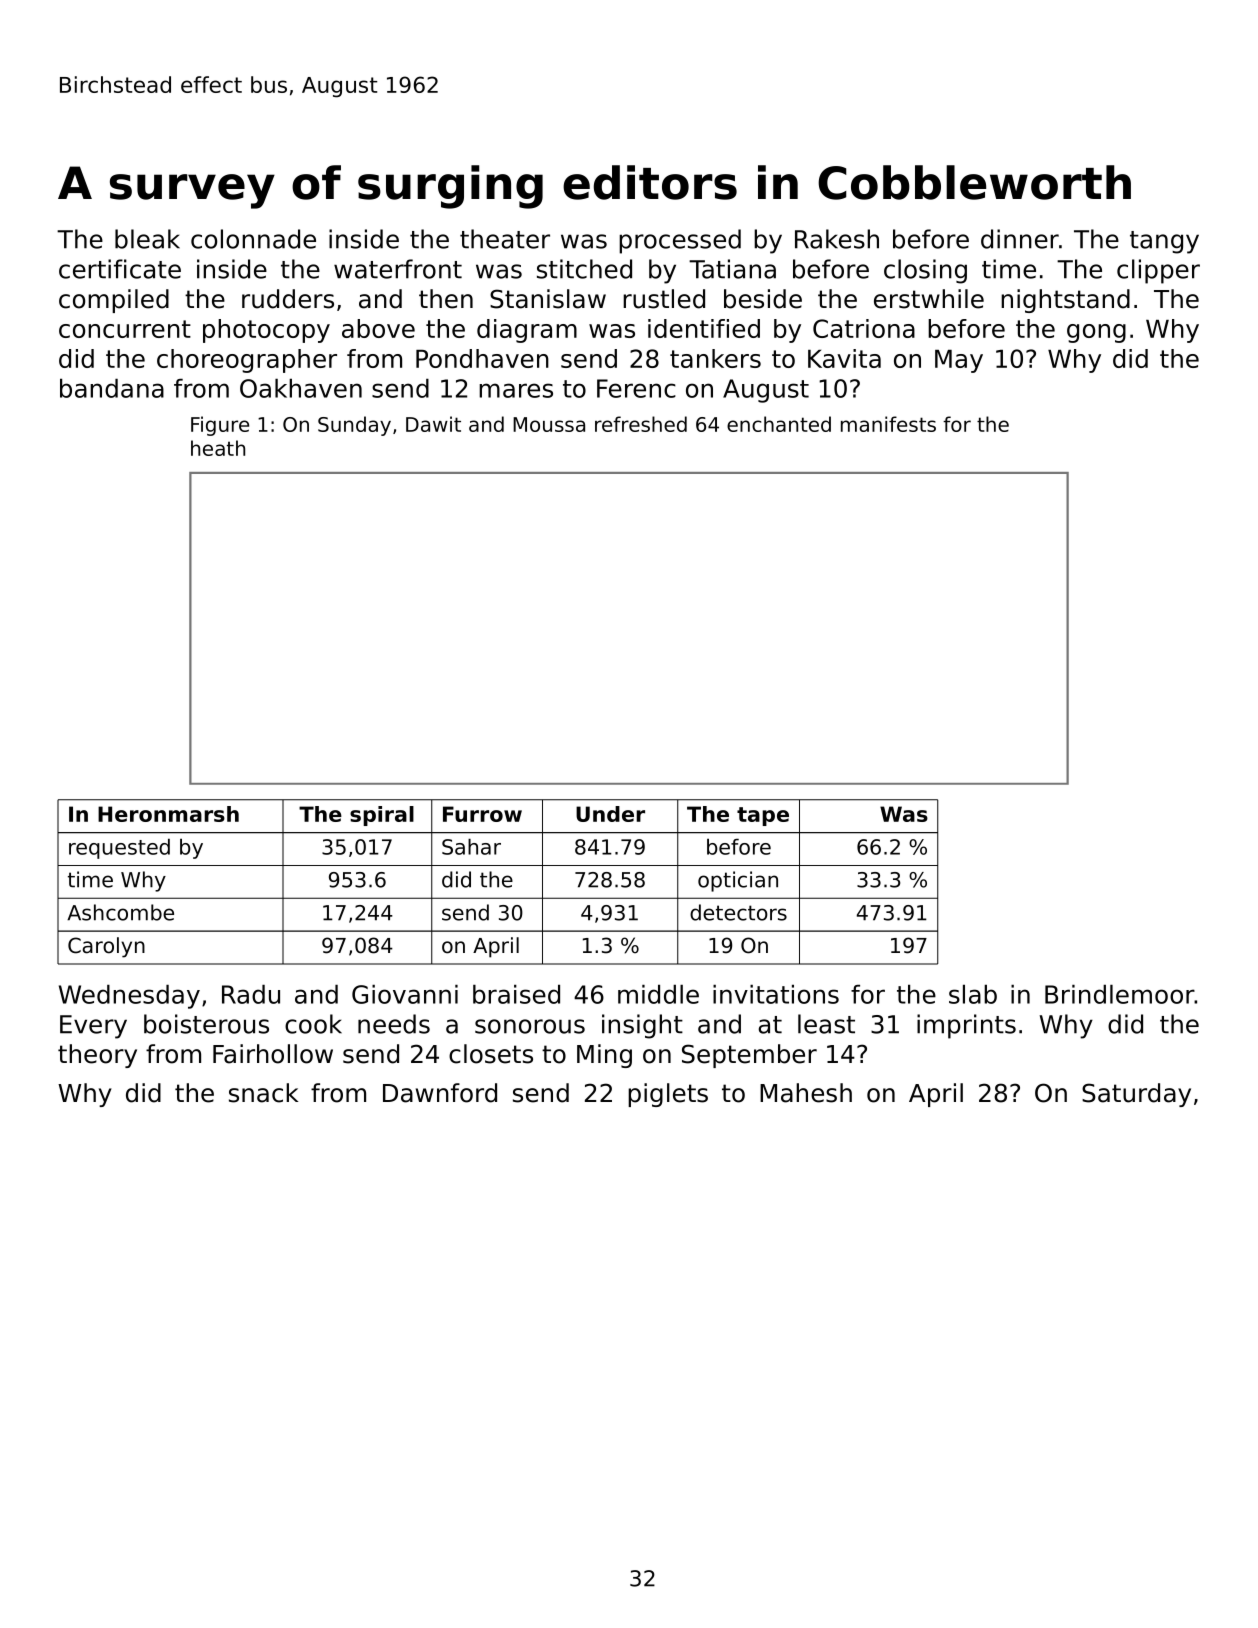 Image resolution: width=1258 pixels, height=1628 pixels. What do you see at coordinates (482, 814) in the page?
I see `Furrow` at bounding box center [482, 814].
